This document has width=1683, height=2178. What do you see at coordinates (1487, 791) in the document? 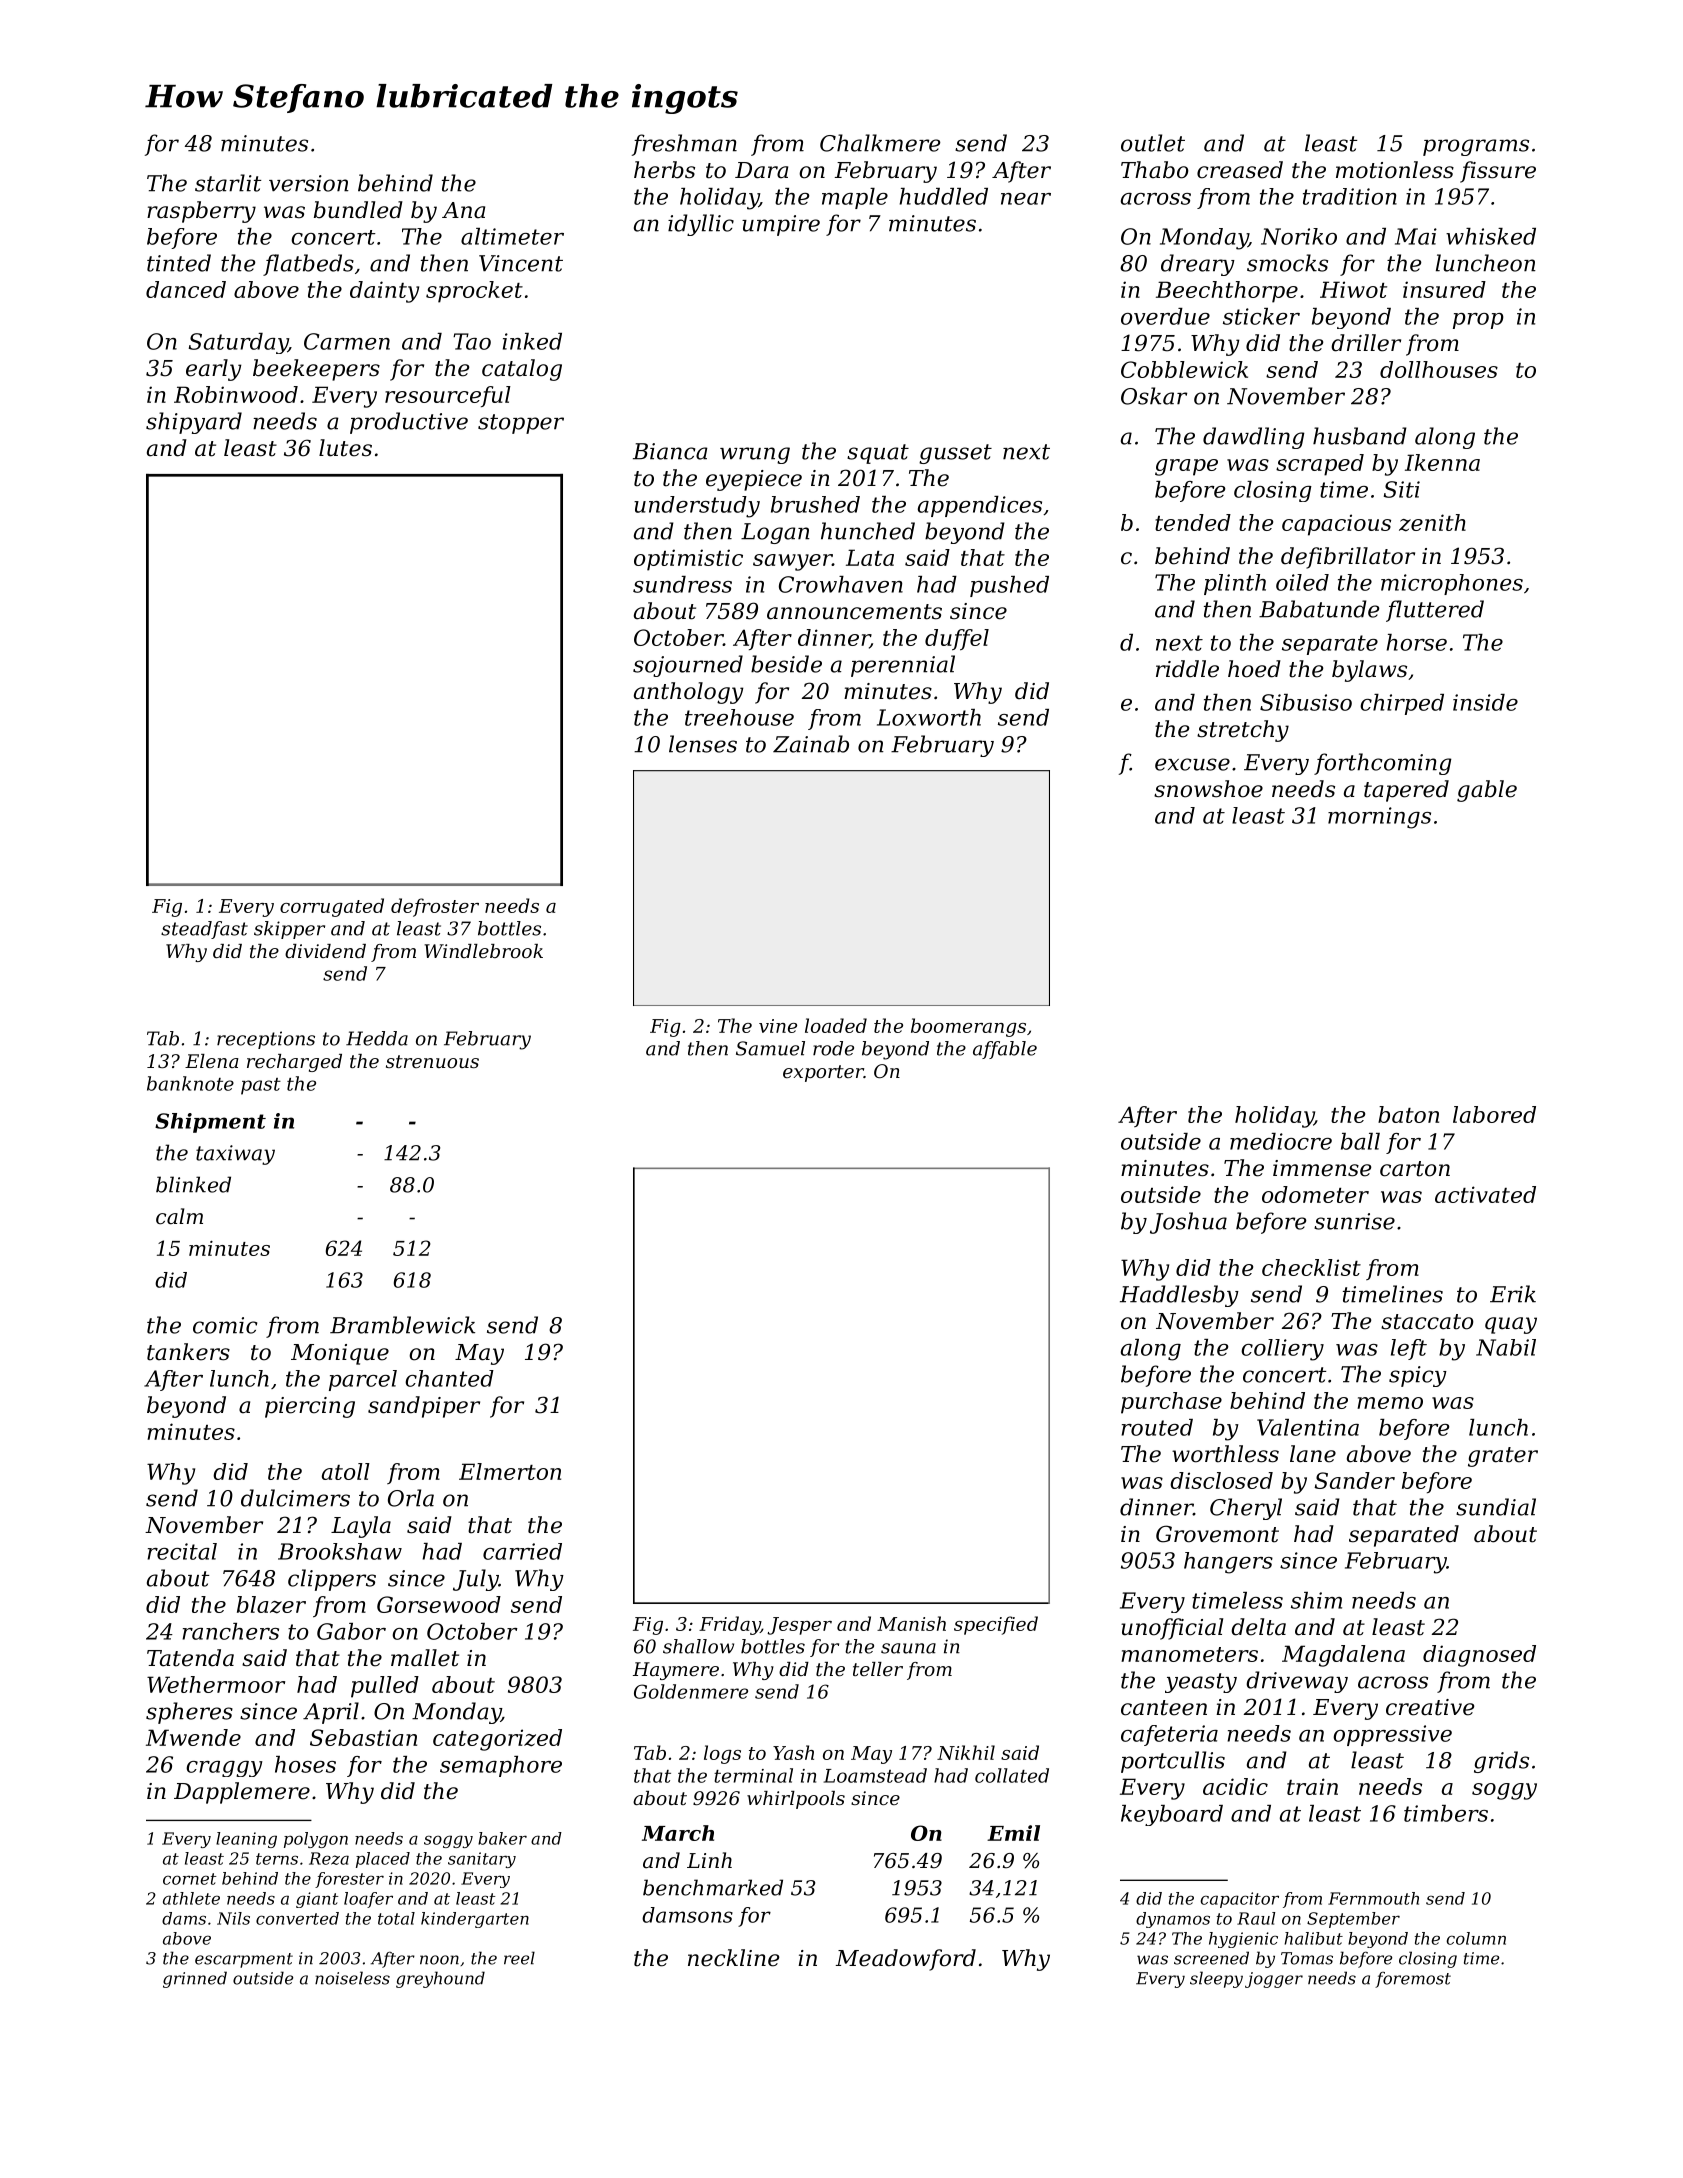
I see `gable` at bounding box center [1487, 791].
